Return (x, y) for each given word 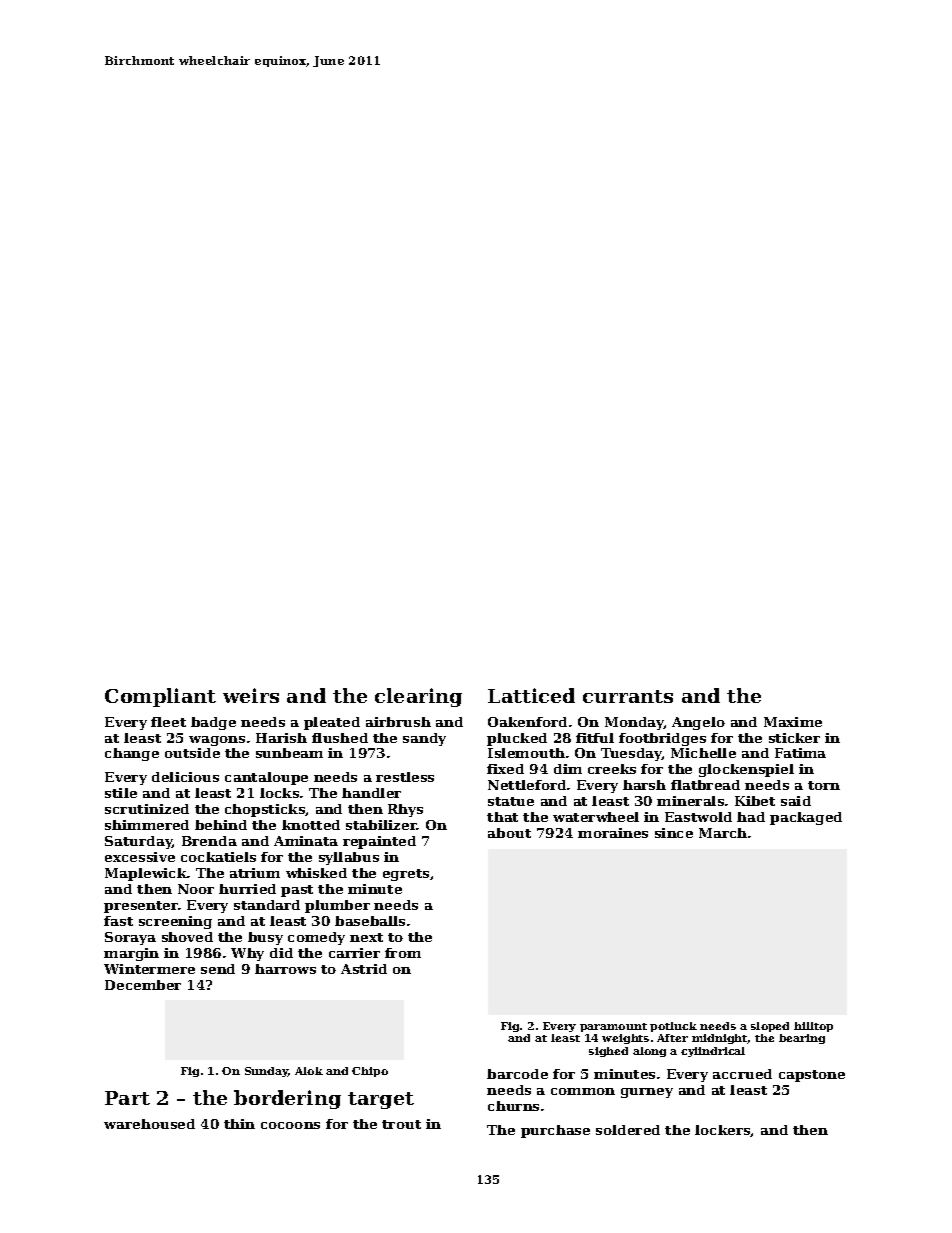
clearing (418, 697)
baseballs (370, 921)
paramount (613, 1027)
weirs (251, 695)
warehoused (149, 1124)
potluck (673, 1027)
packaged (806, 818)
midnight (720, 1039)
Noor (196, 889)
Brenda (209, 841)
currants (628, 696)
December (143, 985)
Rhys (405, 810)
